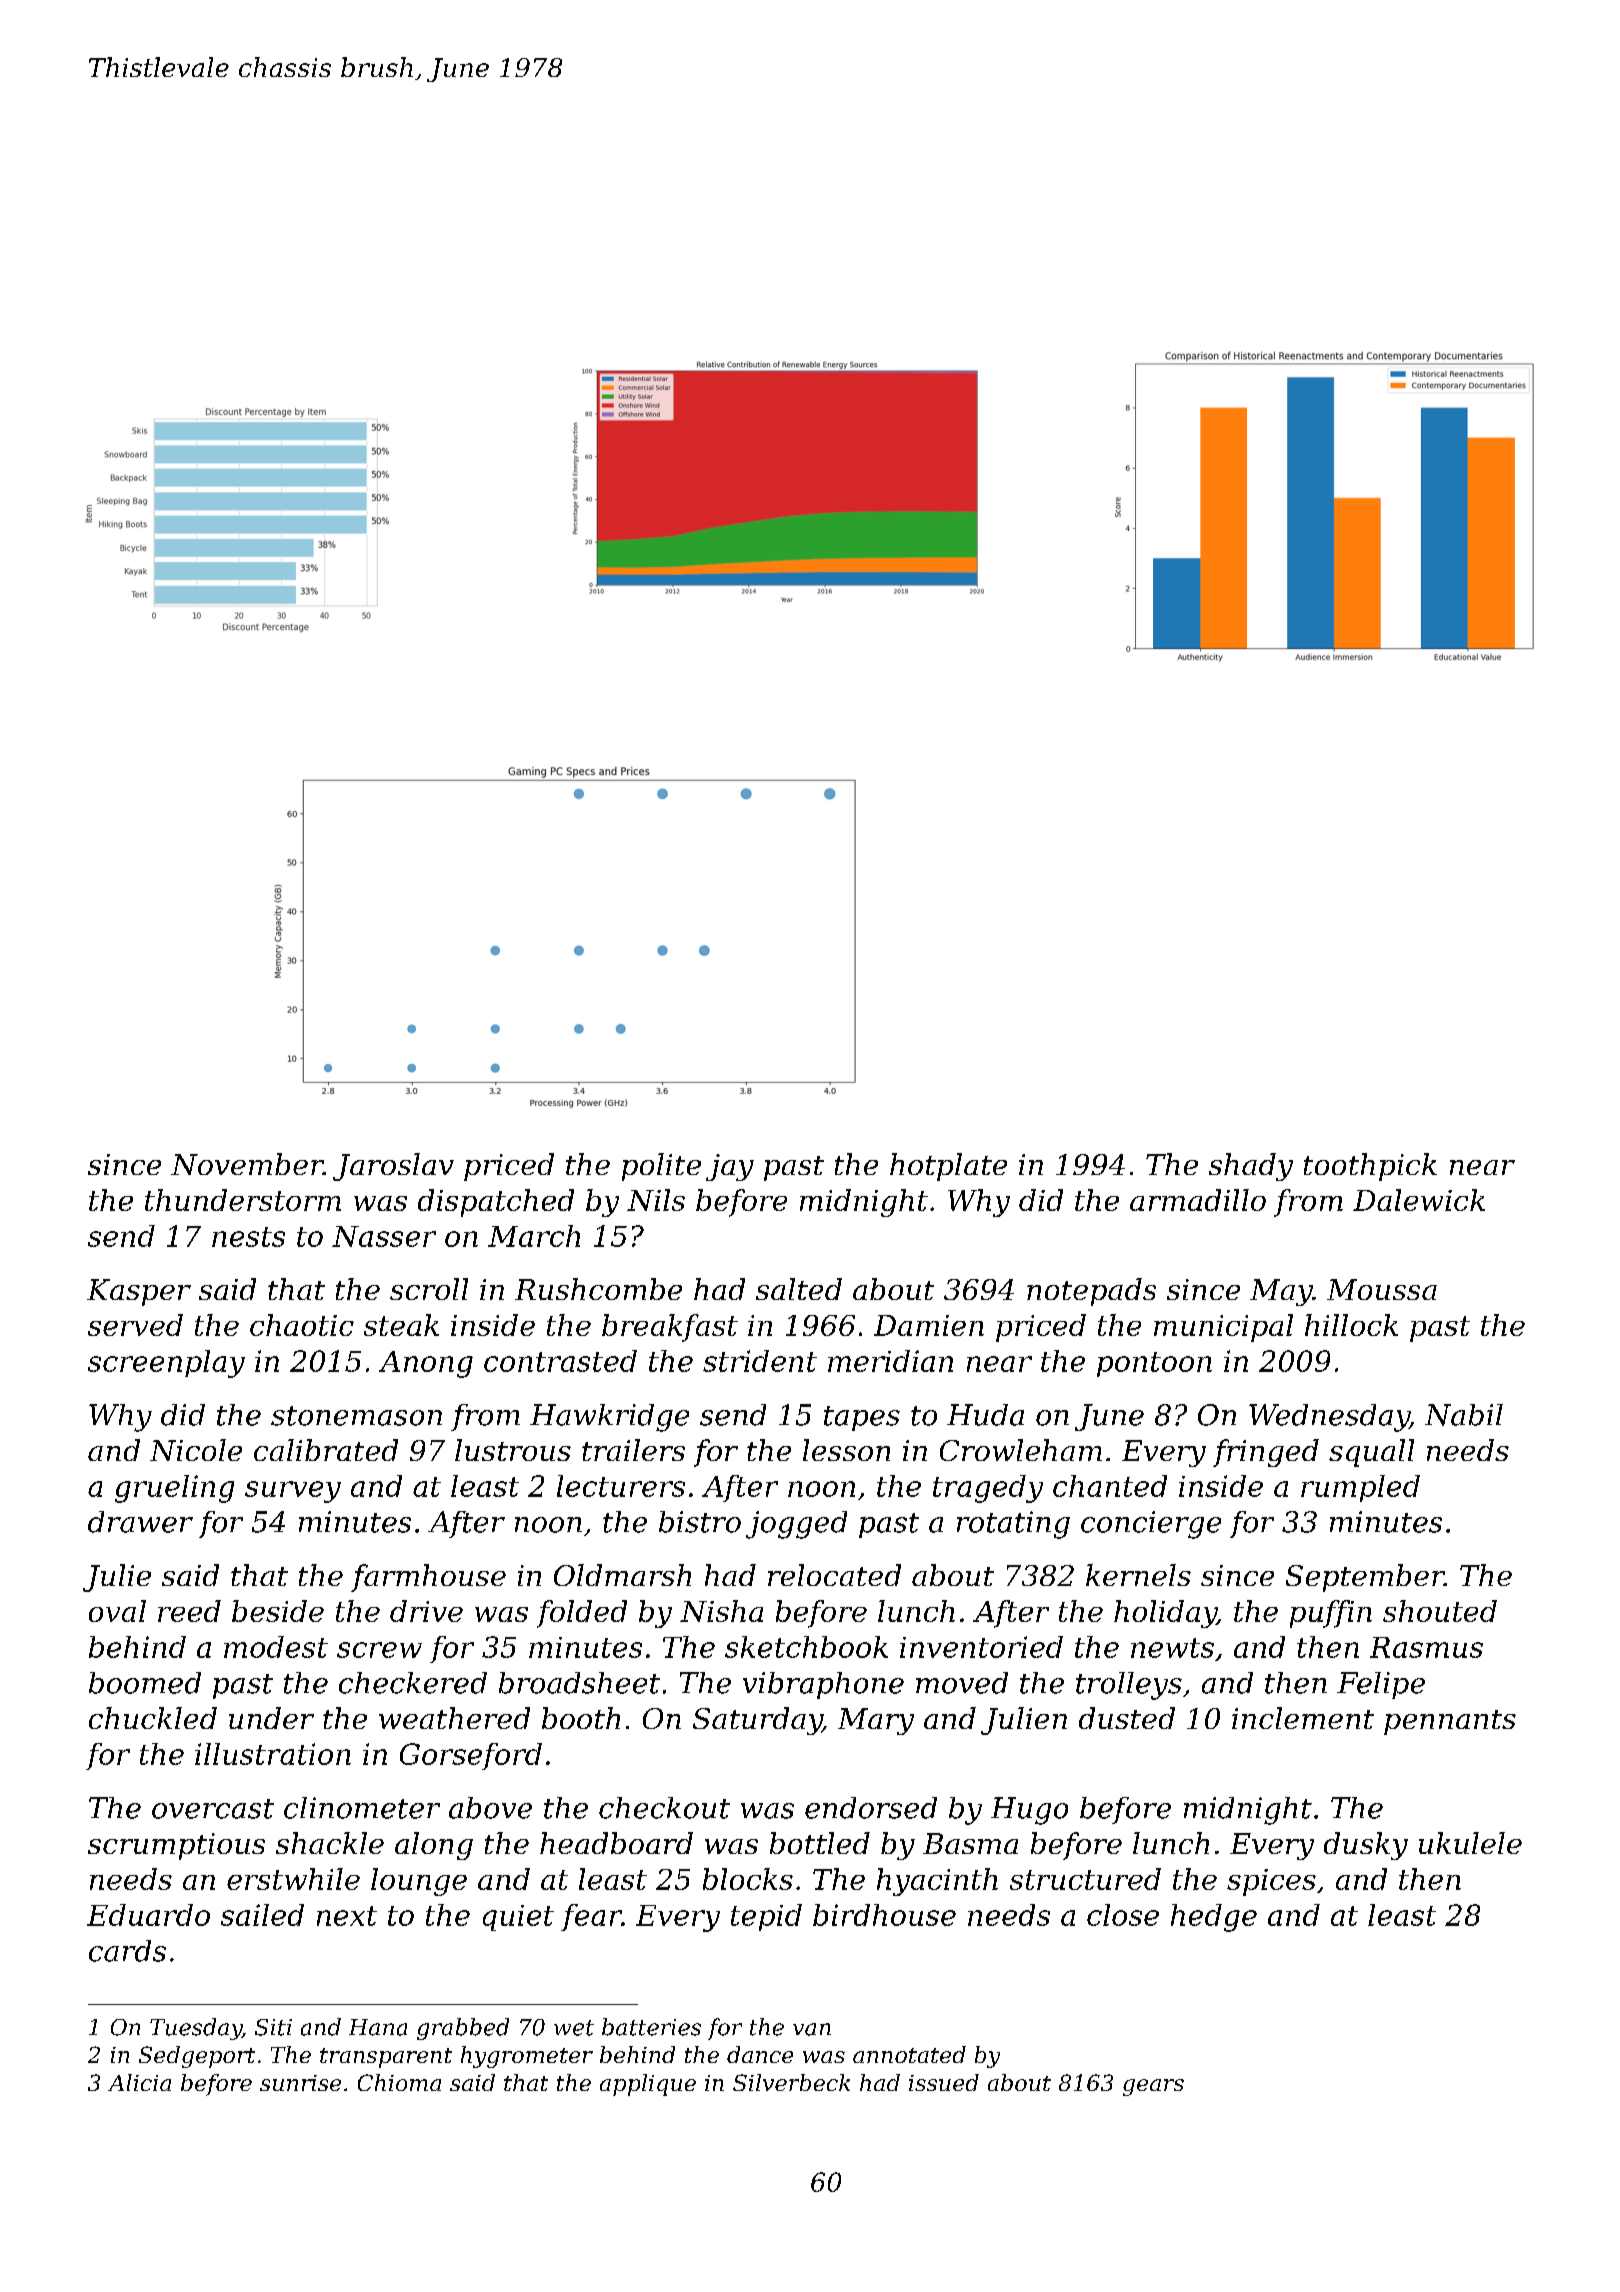 This document has height=2292, width=1620. I want to click on armadillo, so click(1198, 1200).
